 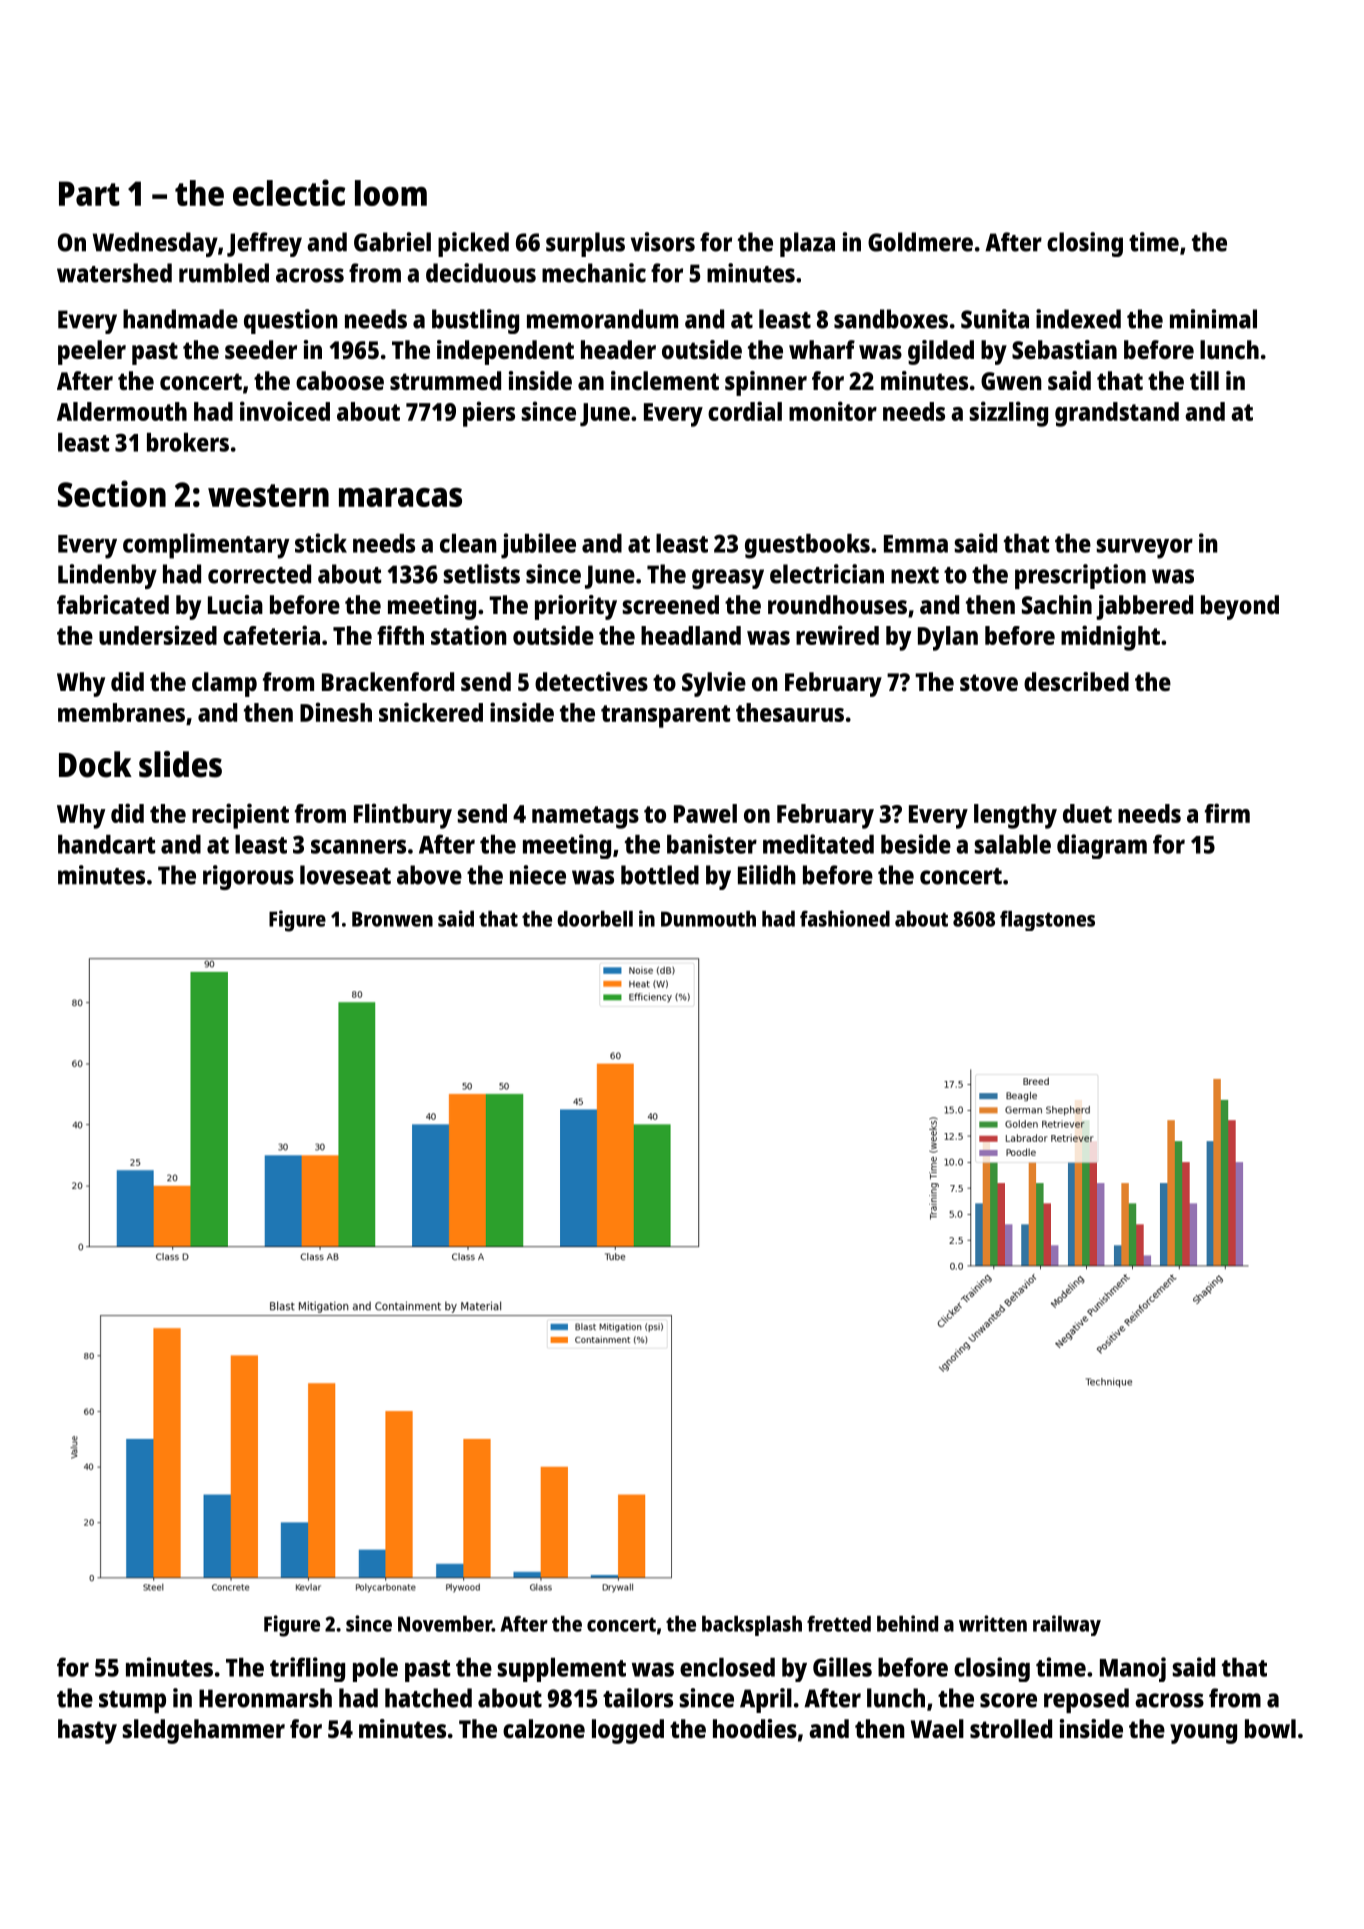 I want to click on flagstones, so click(x=1047, y=920).
